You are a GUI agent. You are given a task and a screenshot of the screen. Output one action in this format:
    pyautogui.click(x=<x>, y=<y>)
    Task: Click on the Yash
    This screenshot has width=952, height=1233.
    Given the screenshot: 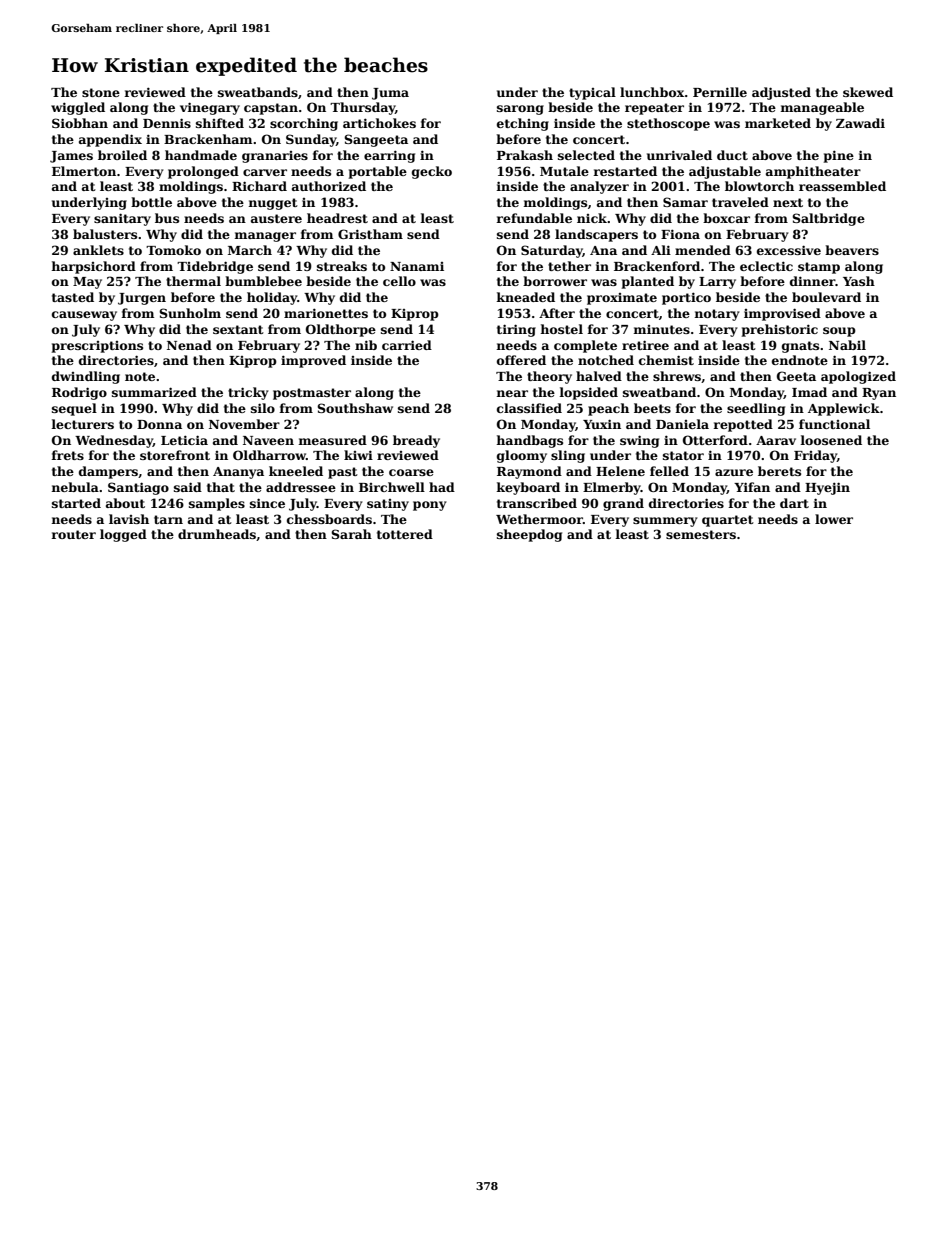 What is the action you would take?
    pyautogui.click(x=859, y=281)
